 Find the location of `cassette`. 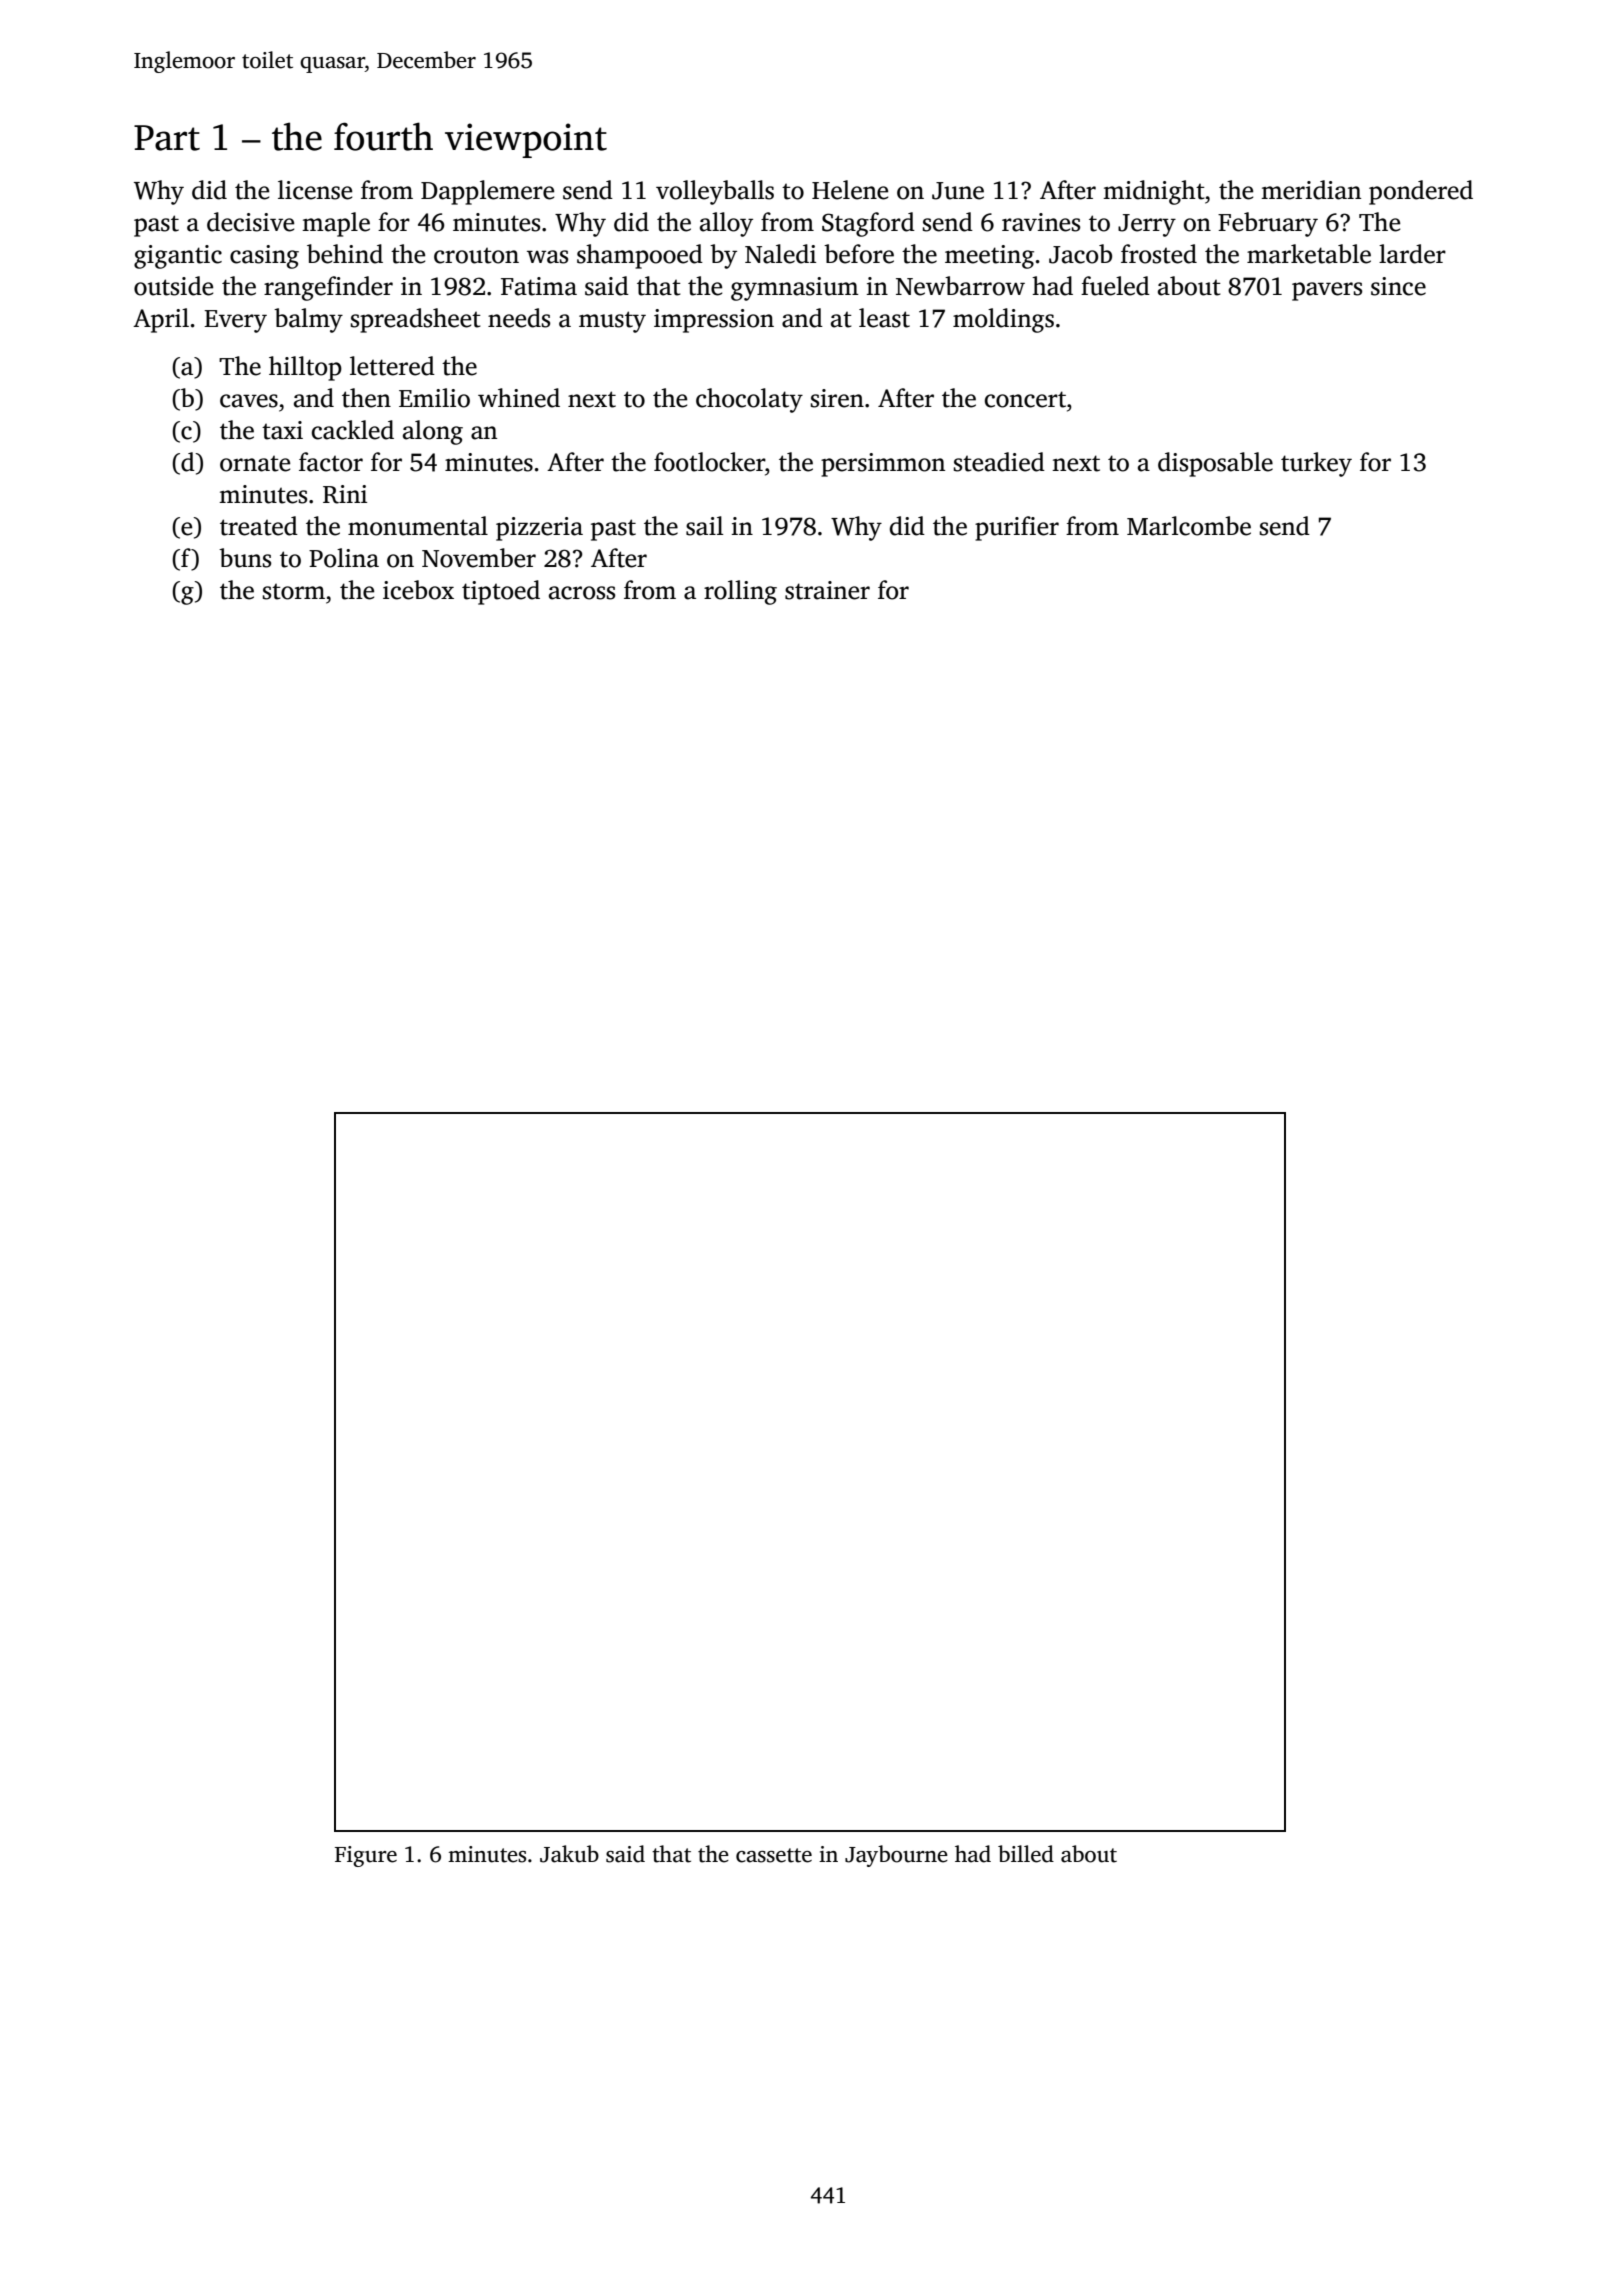

cassette is located at coordinates (774, 1855).
